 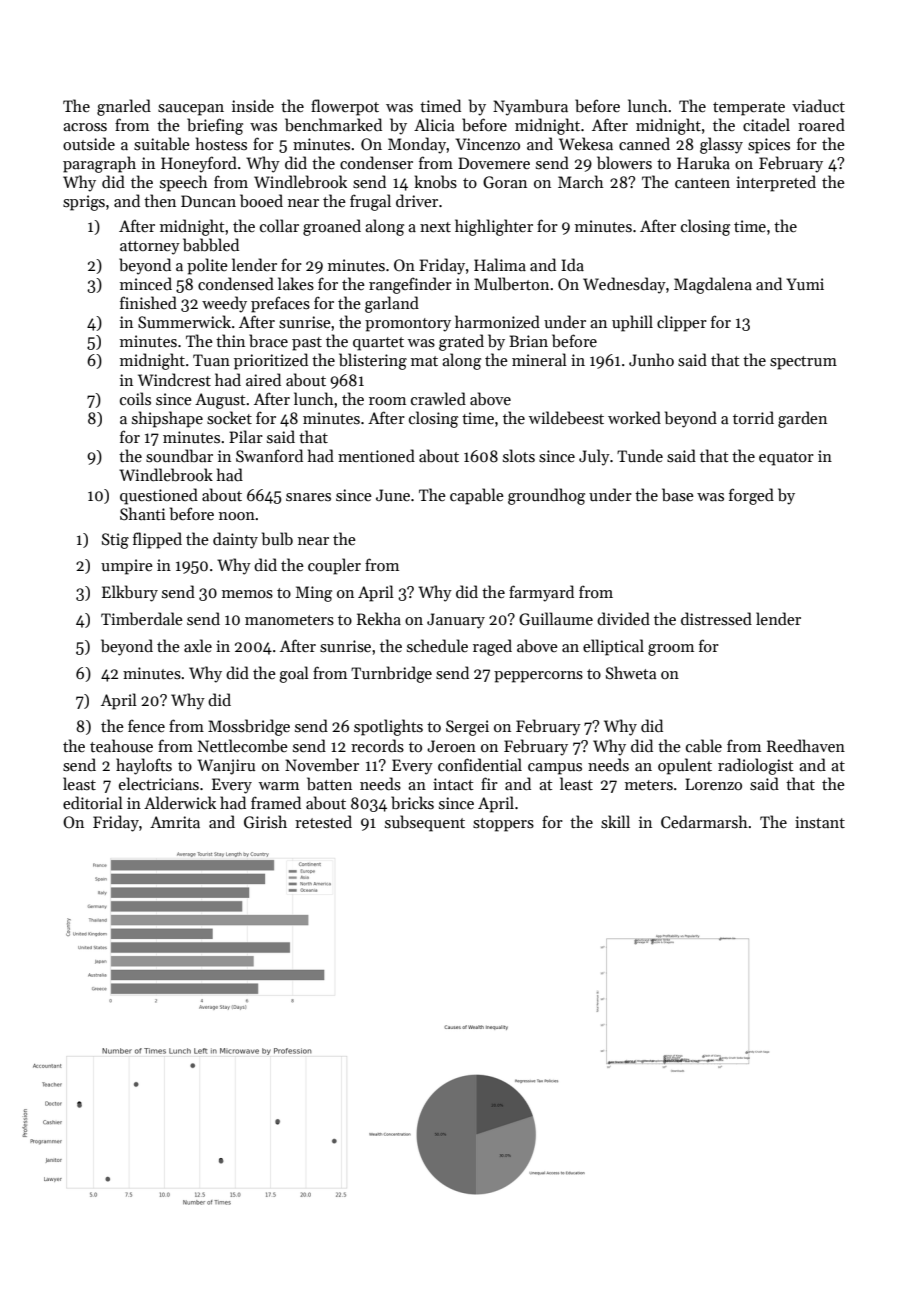 What do you see at coordinates (277, 539) in the screenshot?
I see `bulb` at bounding box center [277, 539].
